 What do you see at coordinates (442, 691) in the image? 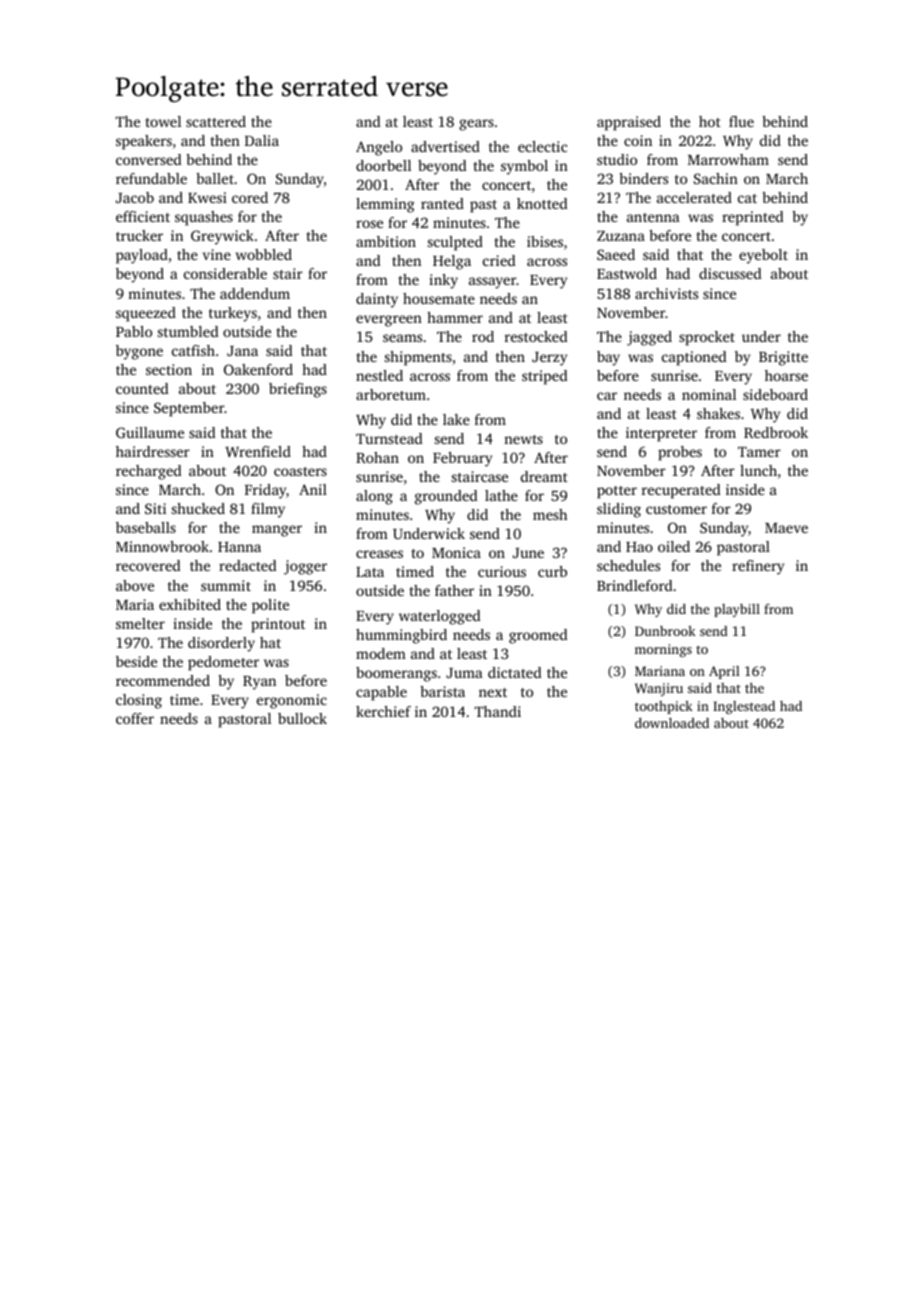
I see `barista` at bounding box center [442, 691].
